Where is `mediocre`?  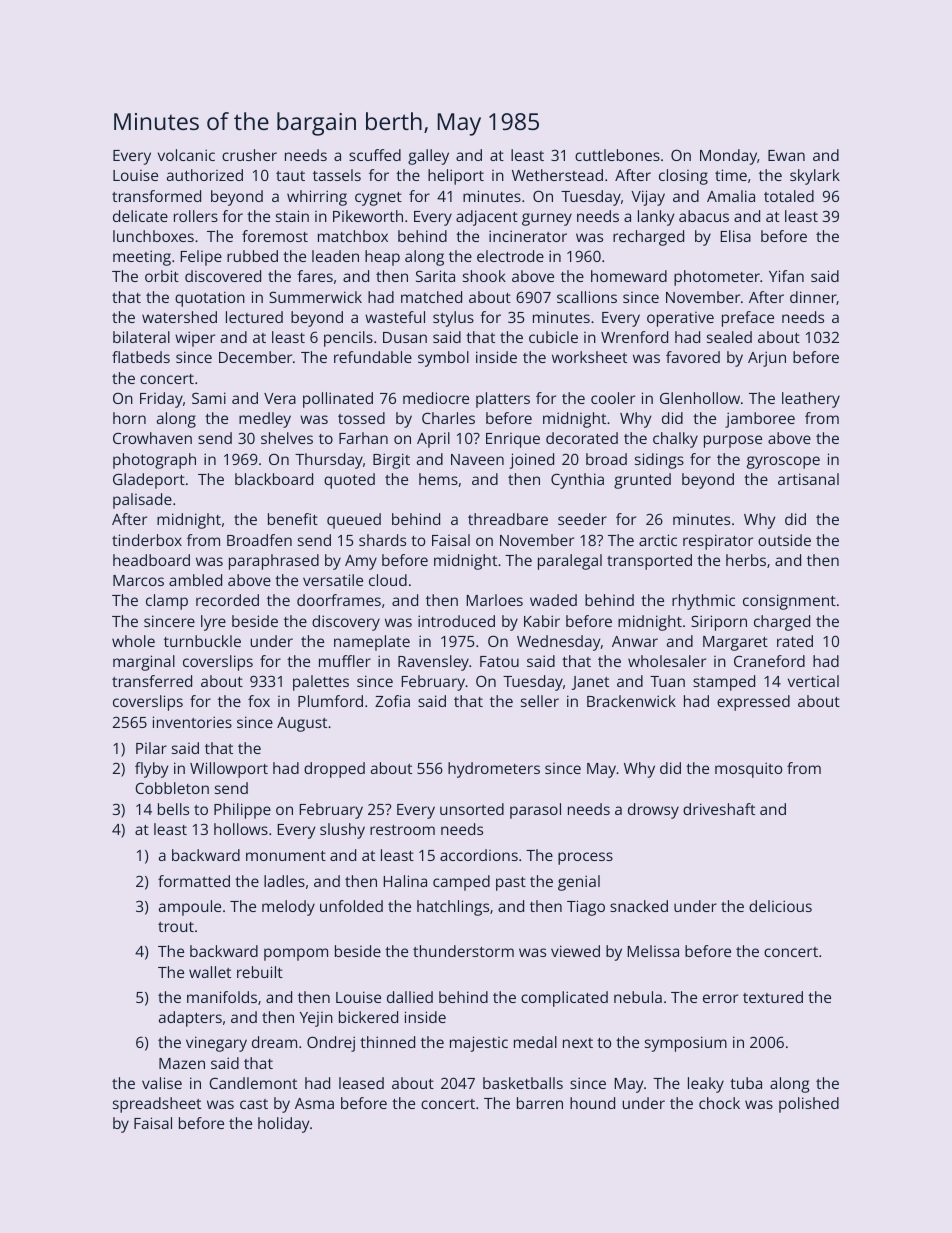 mediocre is located at coordinates (436, 398).
